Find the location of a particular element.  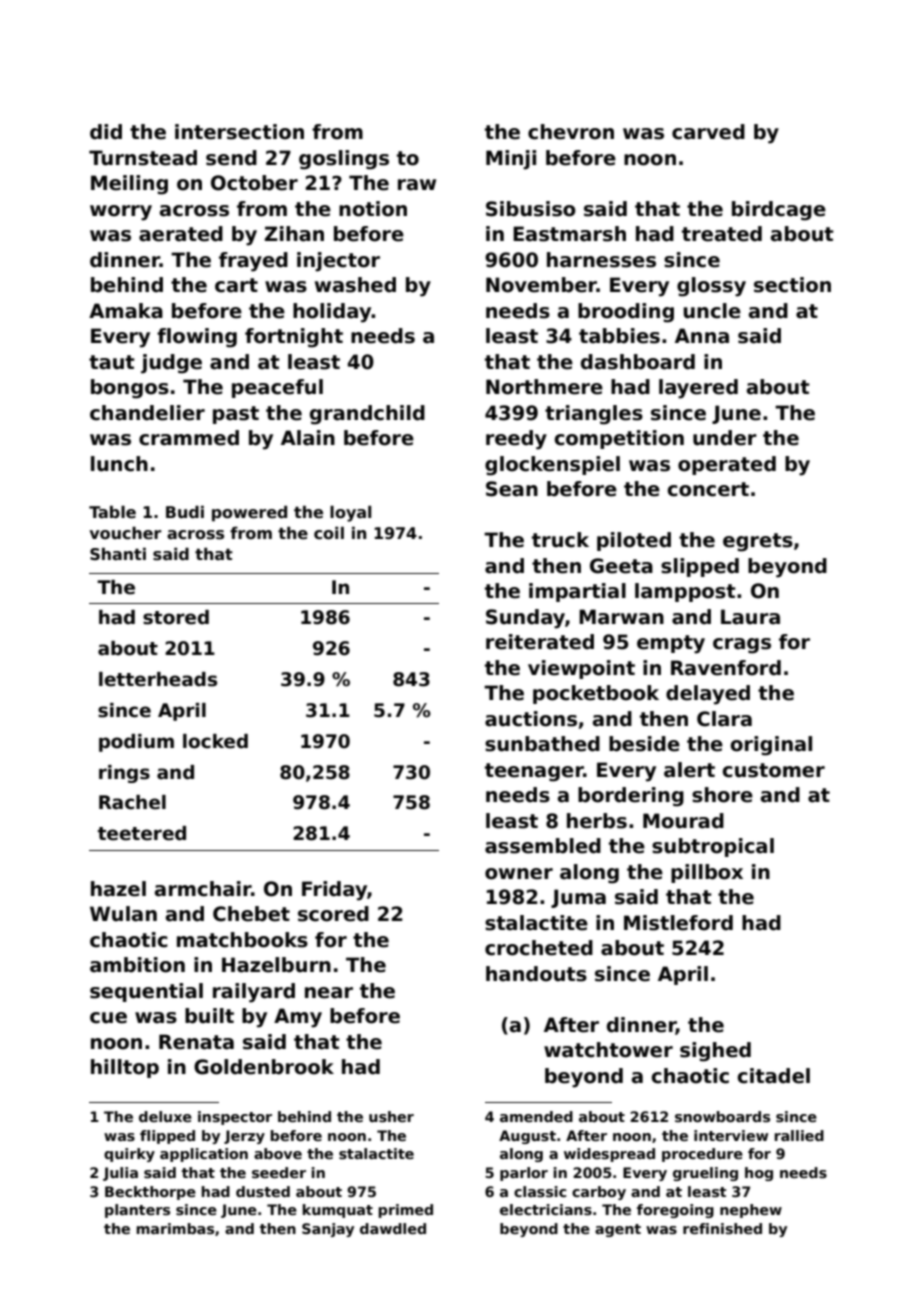

Budi is located at coordinates (185, 511).
